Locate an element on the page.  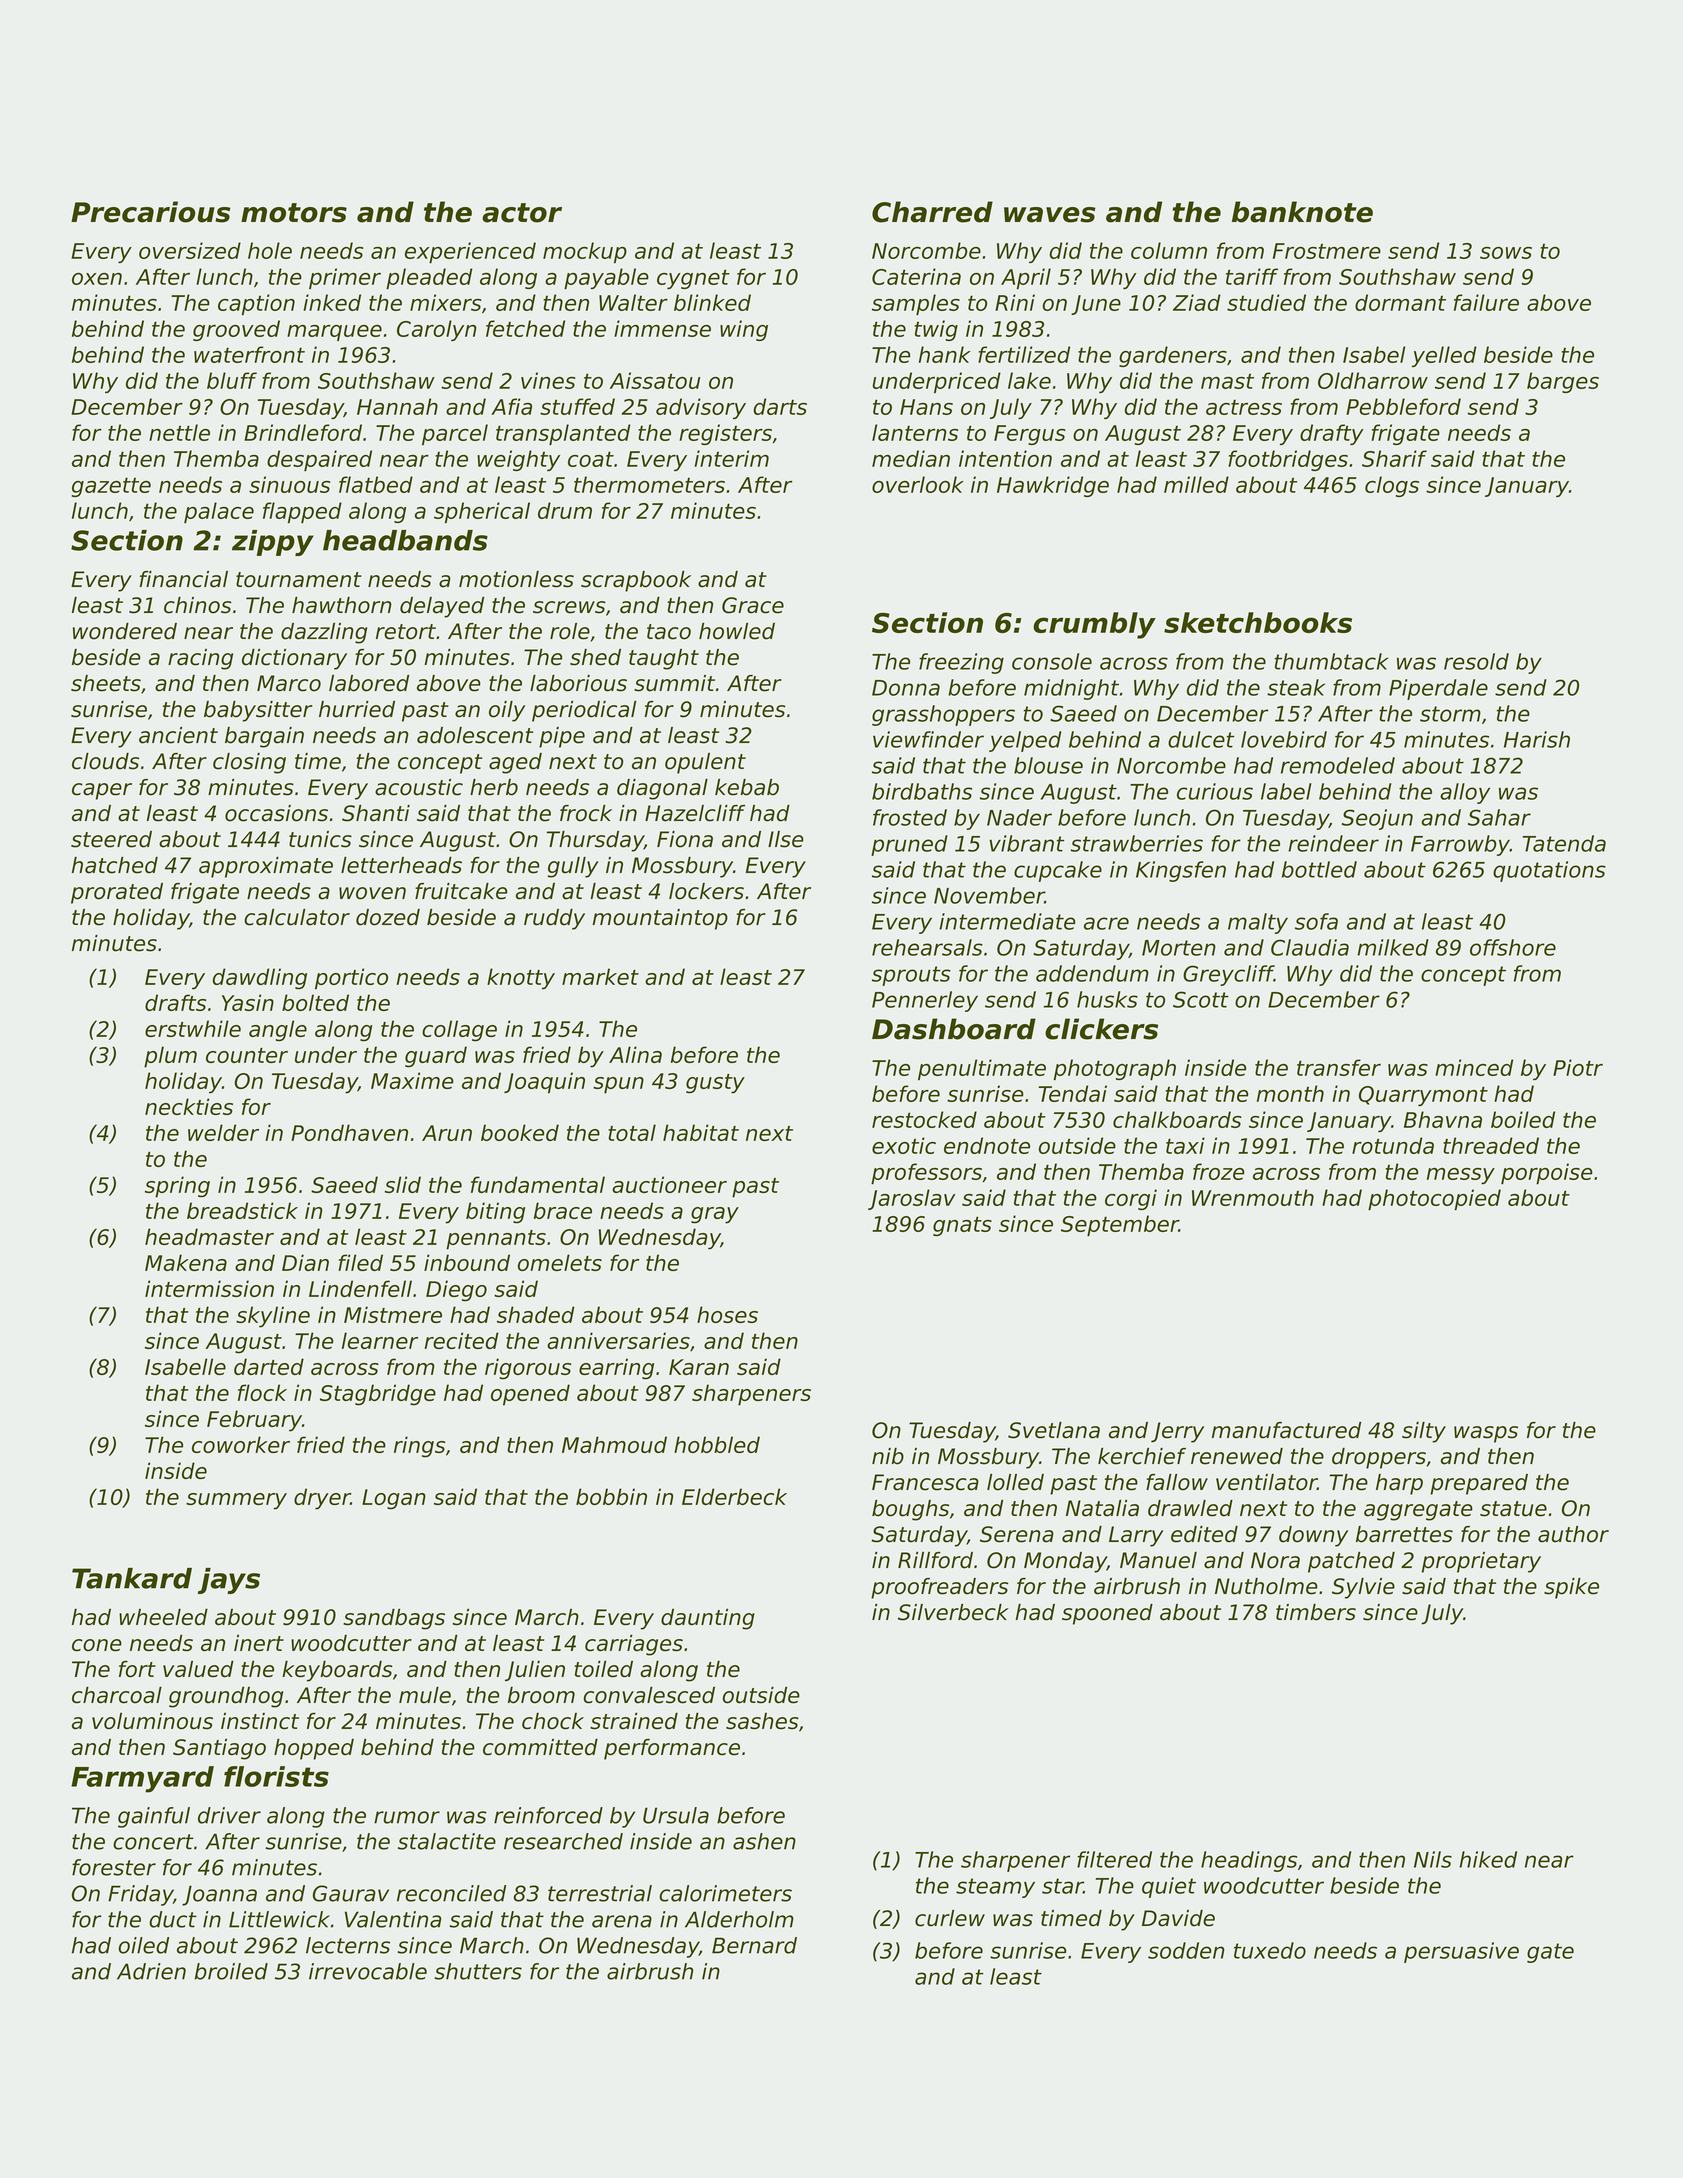
Hannah is located at coordinates (397, 406).
